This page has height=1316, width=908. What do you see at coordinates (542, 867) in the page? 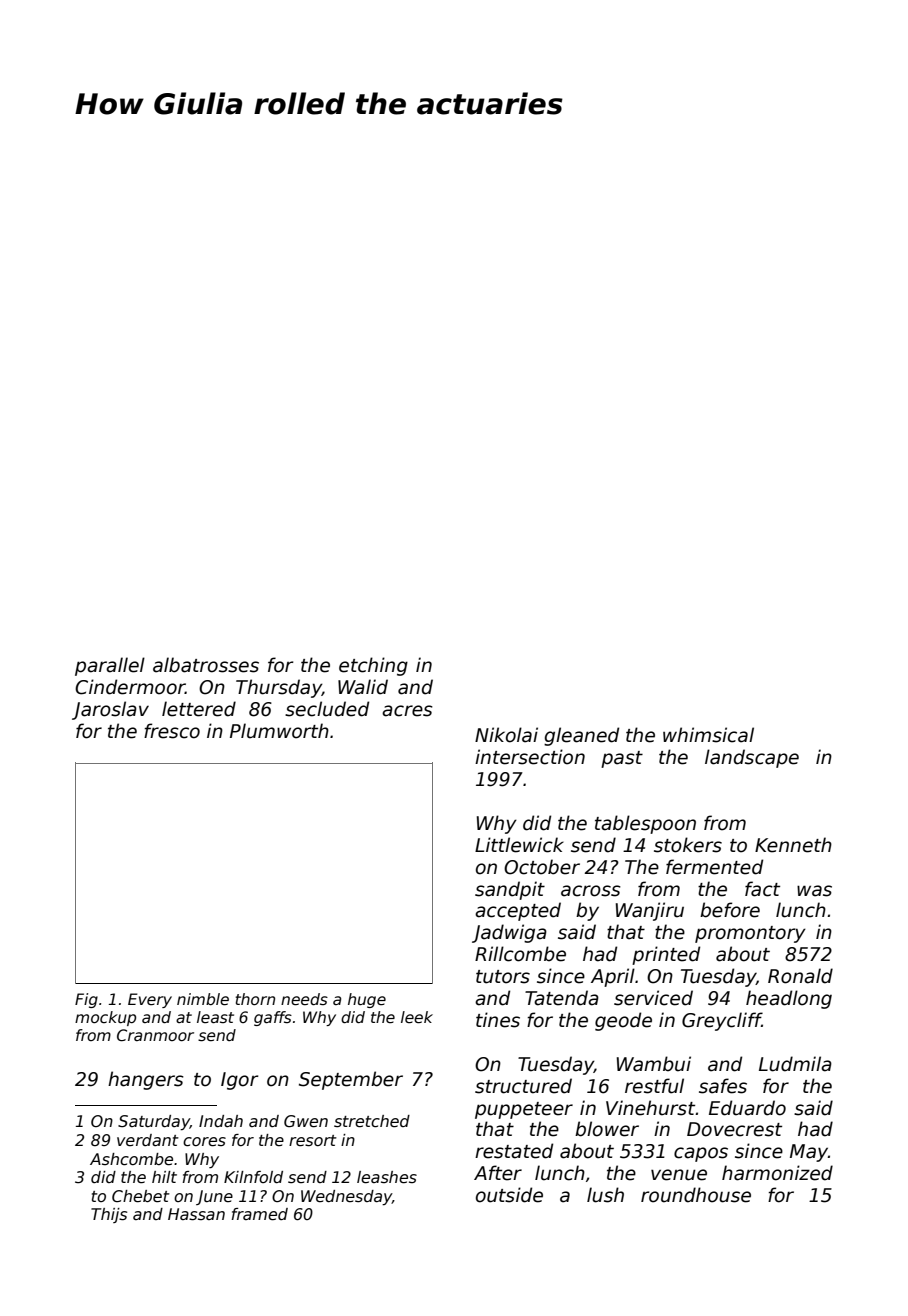
I see `October` at bounding box center [542, 867].
